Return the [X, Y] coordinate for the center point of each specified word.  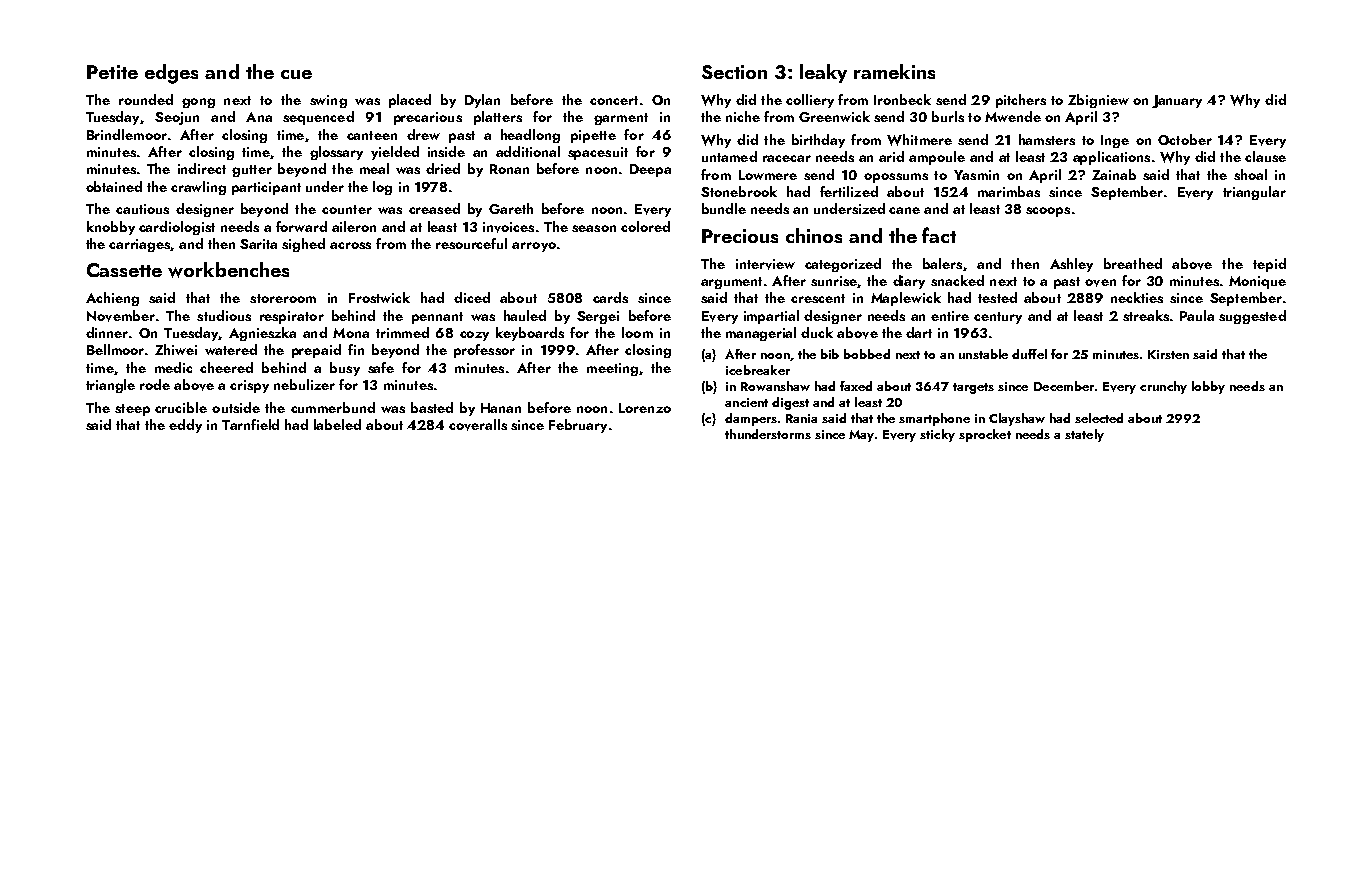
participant [266, 188]
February [578, 426]
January [1177, 101]
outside [236, 407]
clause [1265, 156]
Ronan [509, 169]
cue [296, 74]
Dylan [482, 101]
